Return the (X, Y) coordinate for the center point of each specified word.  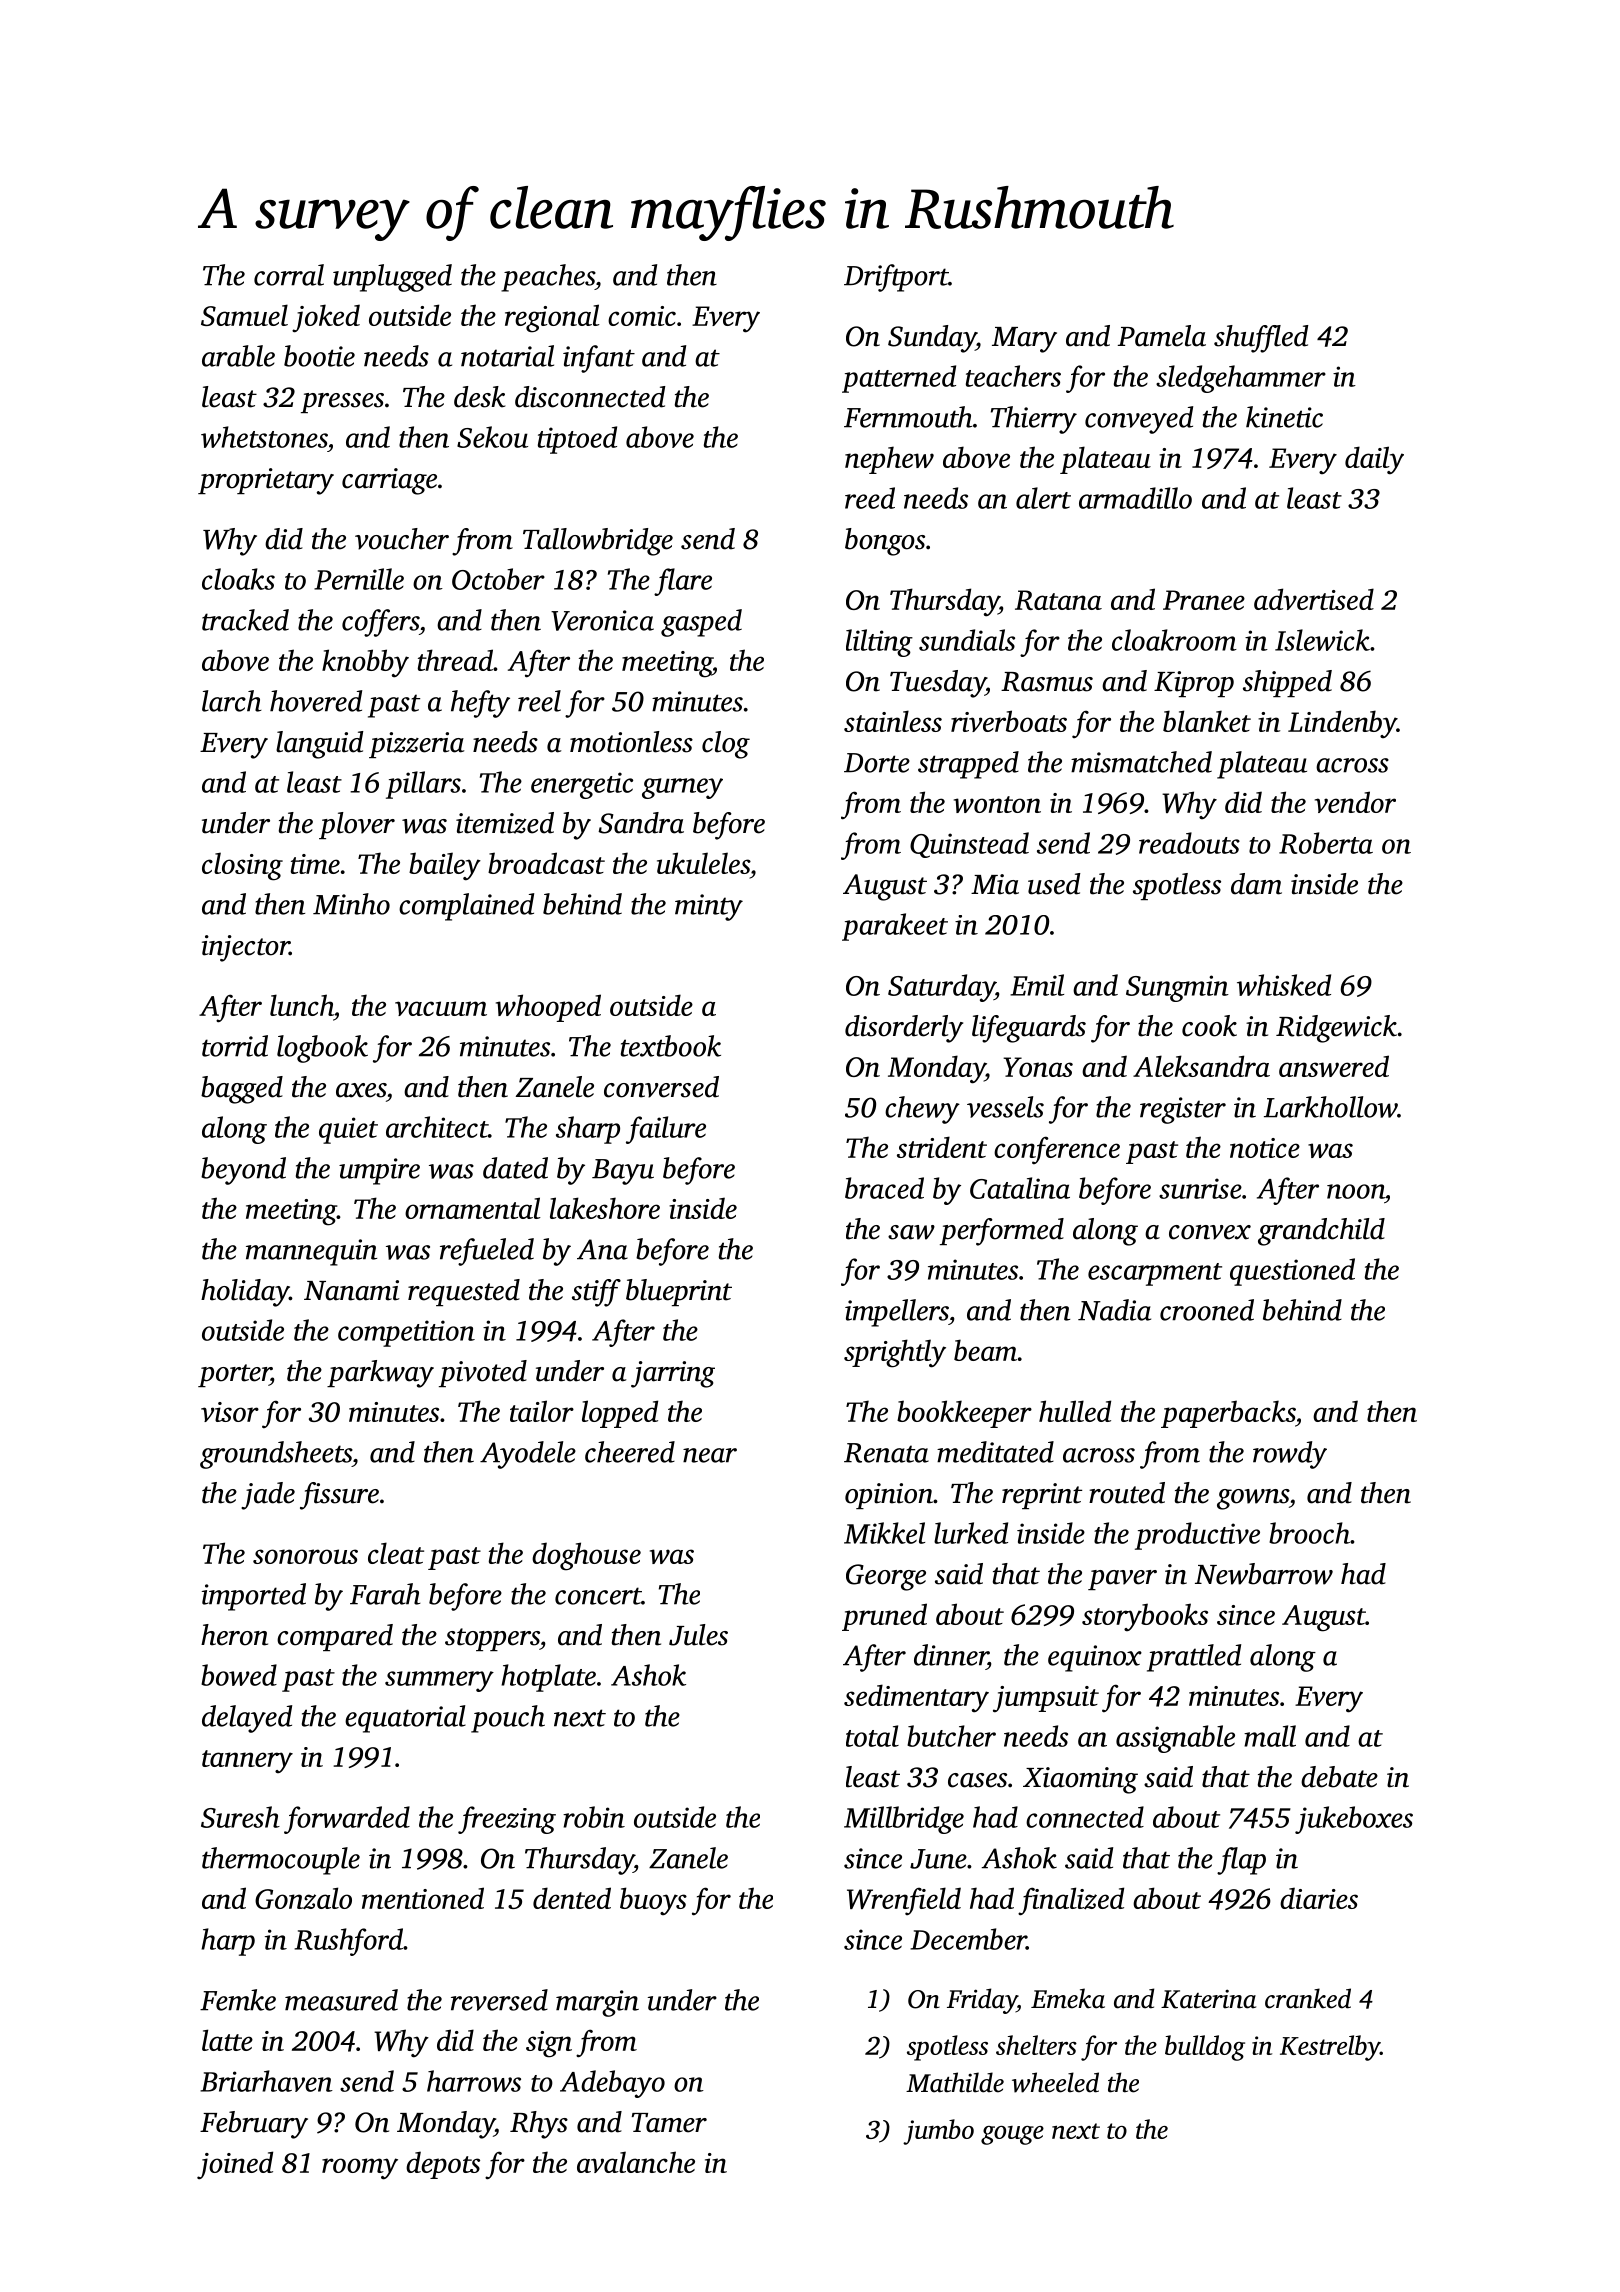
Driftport (896, 278)
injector (246, 948)
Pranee (1204, 600)
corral (289, 275)
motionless (631, 742)
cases (977, 1780)
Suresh (240, 1817)
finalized (1071, 1901)
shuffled (1261, 339)
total (872, 1736)
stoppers (492, 1639)
